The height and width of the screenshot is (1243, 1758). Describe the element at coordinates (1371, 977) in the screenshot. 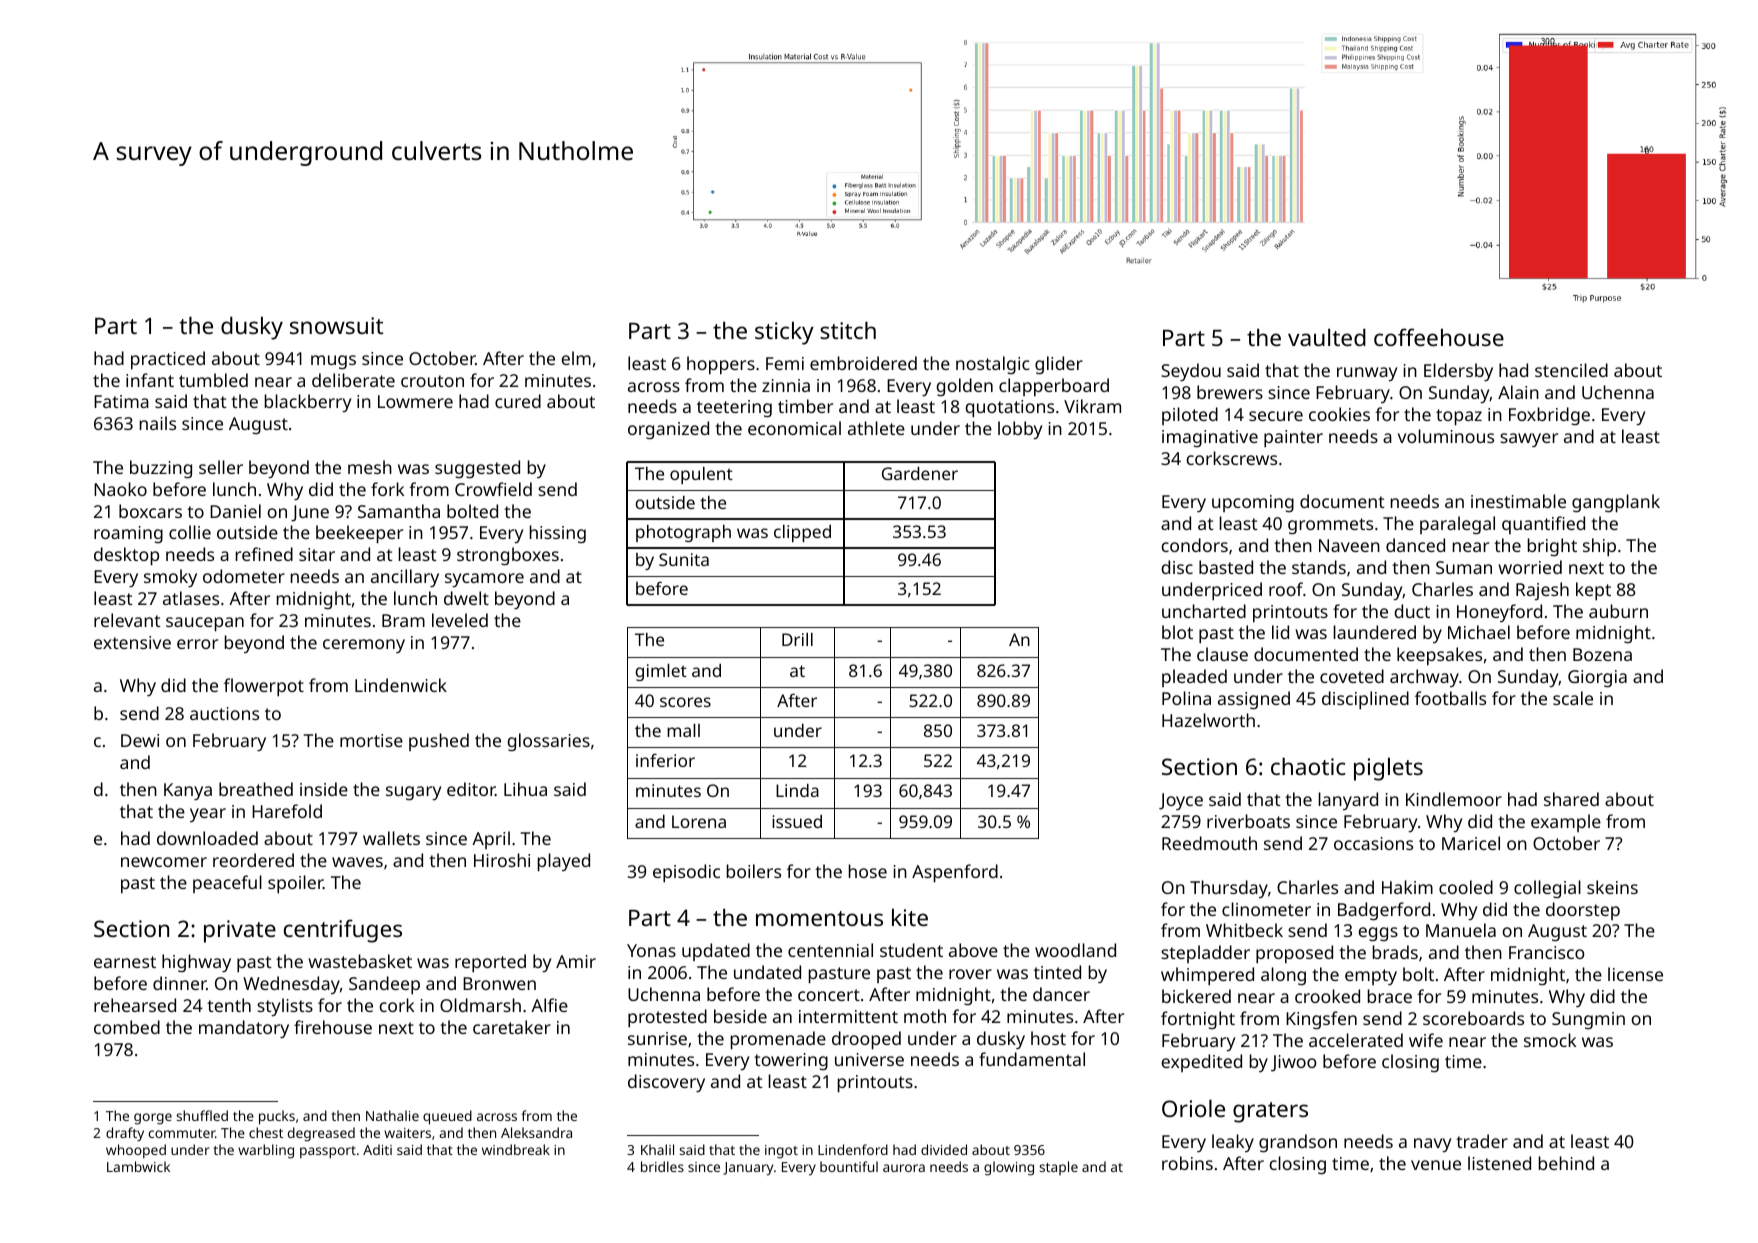

I see `empty` at that location.
